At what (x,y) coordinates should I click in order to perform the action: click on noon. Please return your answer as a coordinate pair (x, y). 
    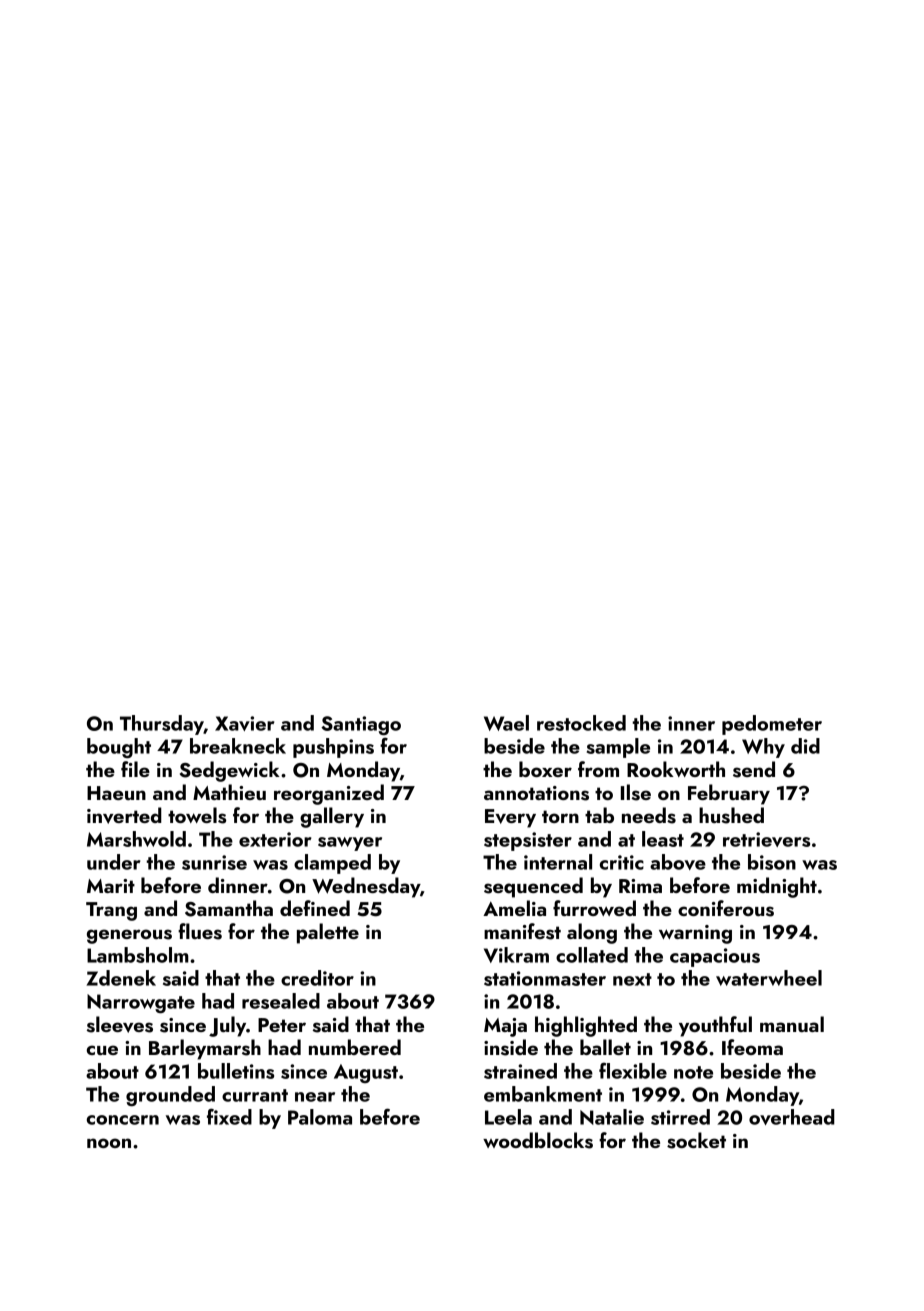
    Looking at the image, I should click on (109, 1143).
